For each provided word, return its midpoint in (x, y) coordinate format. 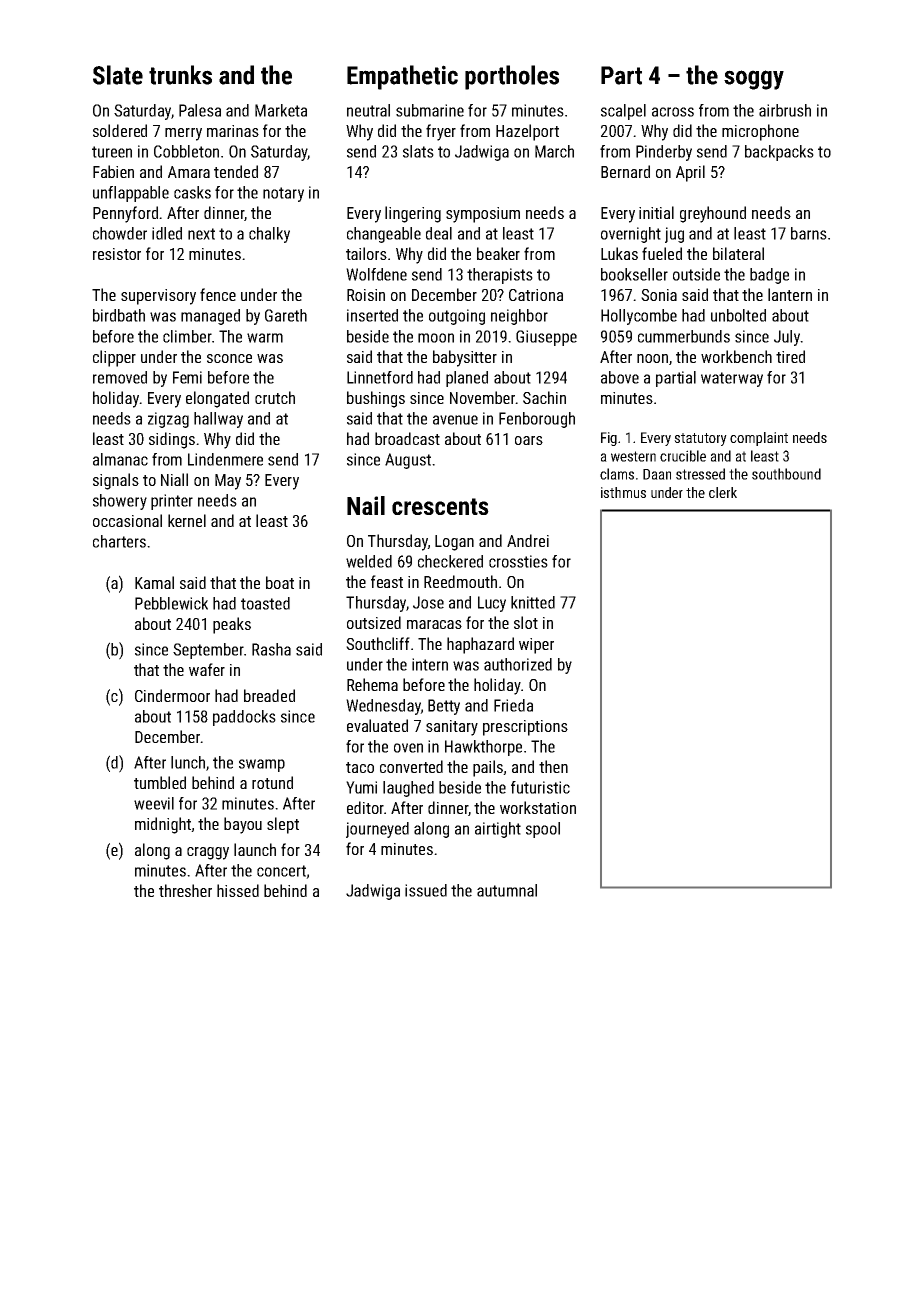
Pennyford (125, 214)
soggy (754, 80)
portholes (512, 77)
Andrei (528, 540)
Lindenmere (225, 459)
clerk (723, 492)
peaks (232, 625)
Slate (118, 75)
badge (769, 276)
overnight (631, 235)
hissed (238, 890)
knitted (533, 602)
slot (526, 622)
